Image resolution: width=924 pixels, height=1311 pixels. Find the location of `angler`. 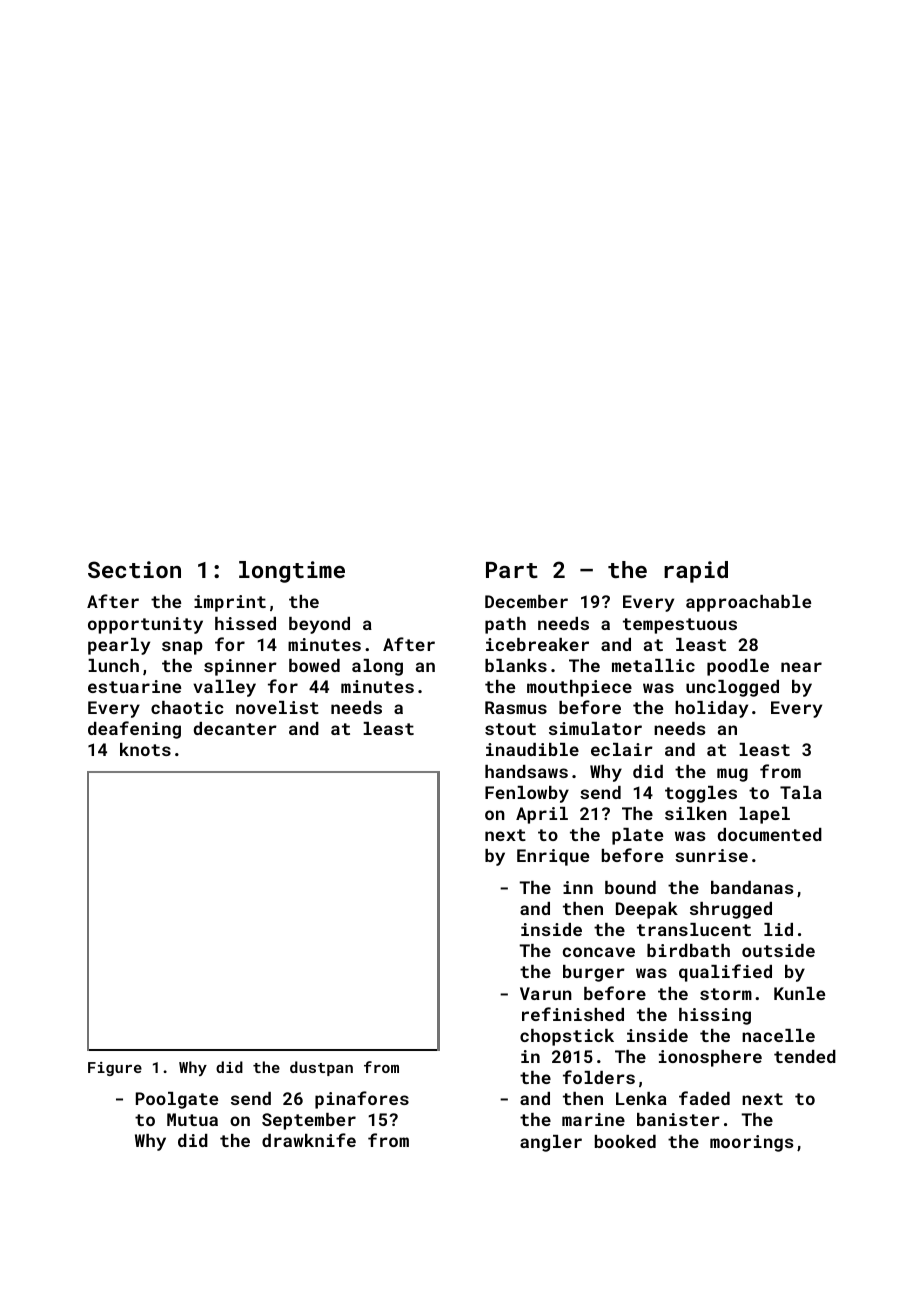

angler is located at coordinates (551, 1143).
